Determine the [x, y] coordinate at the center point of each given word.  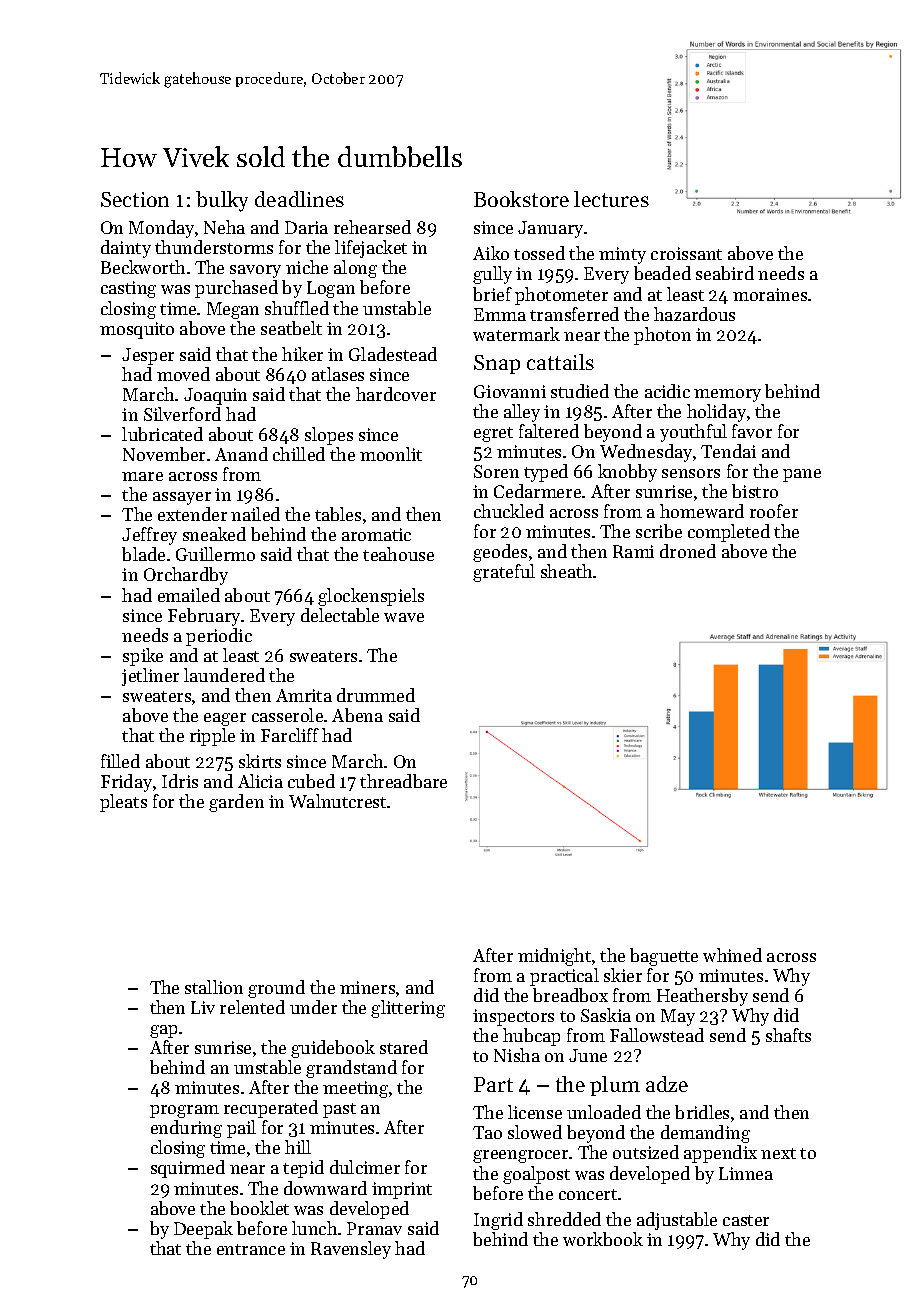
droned [688, 551]
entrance [251, 1249]
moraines [770, 294]
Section [135, 199]
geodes [500, 553]
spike [143, 657]
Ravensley [351, 1250]
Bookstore [521, 199]
